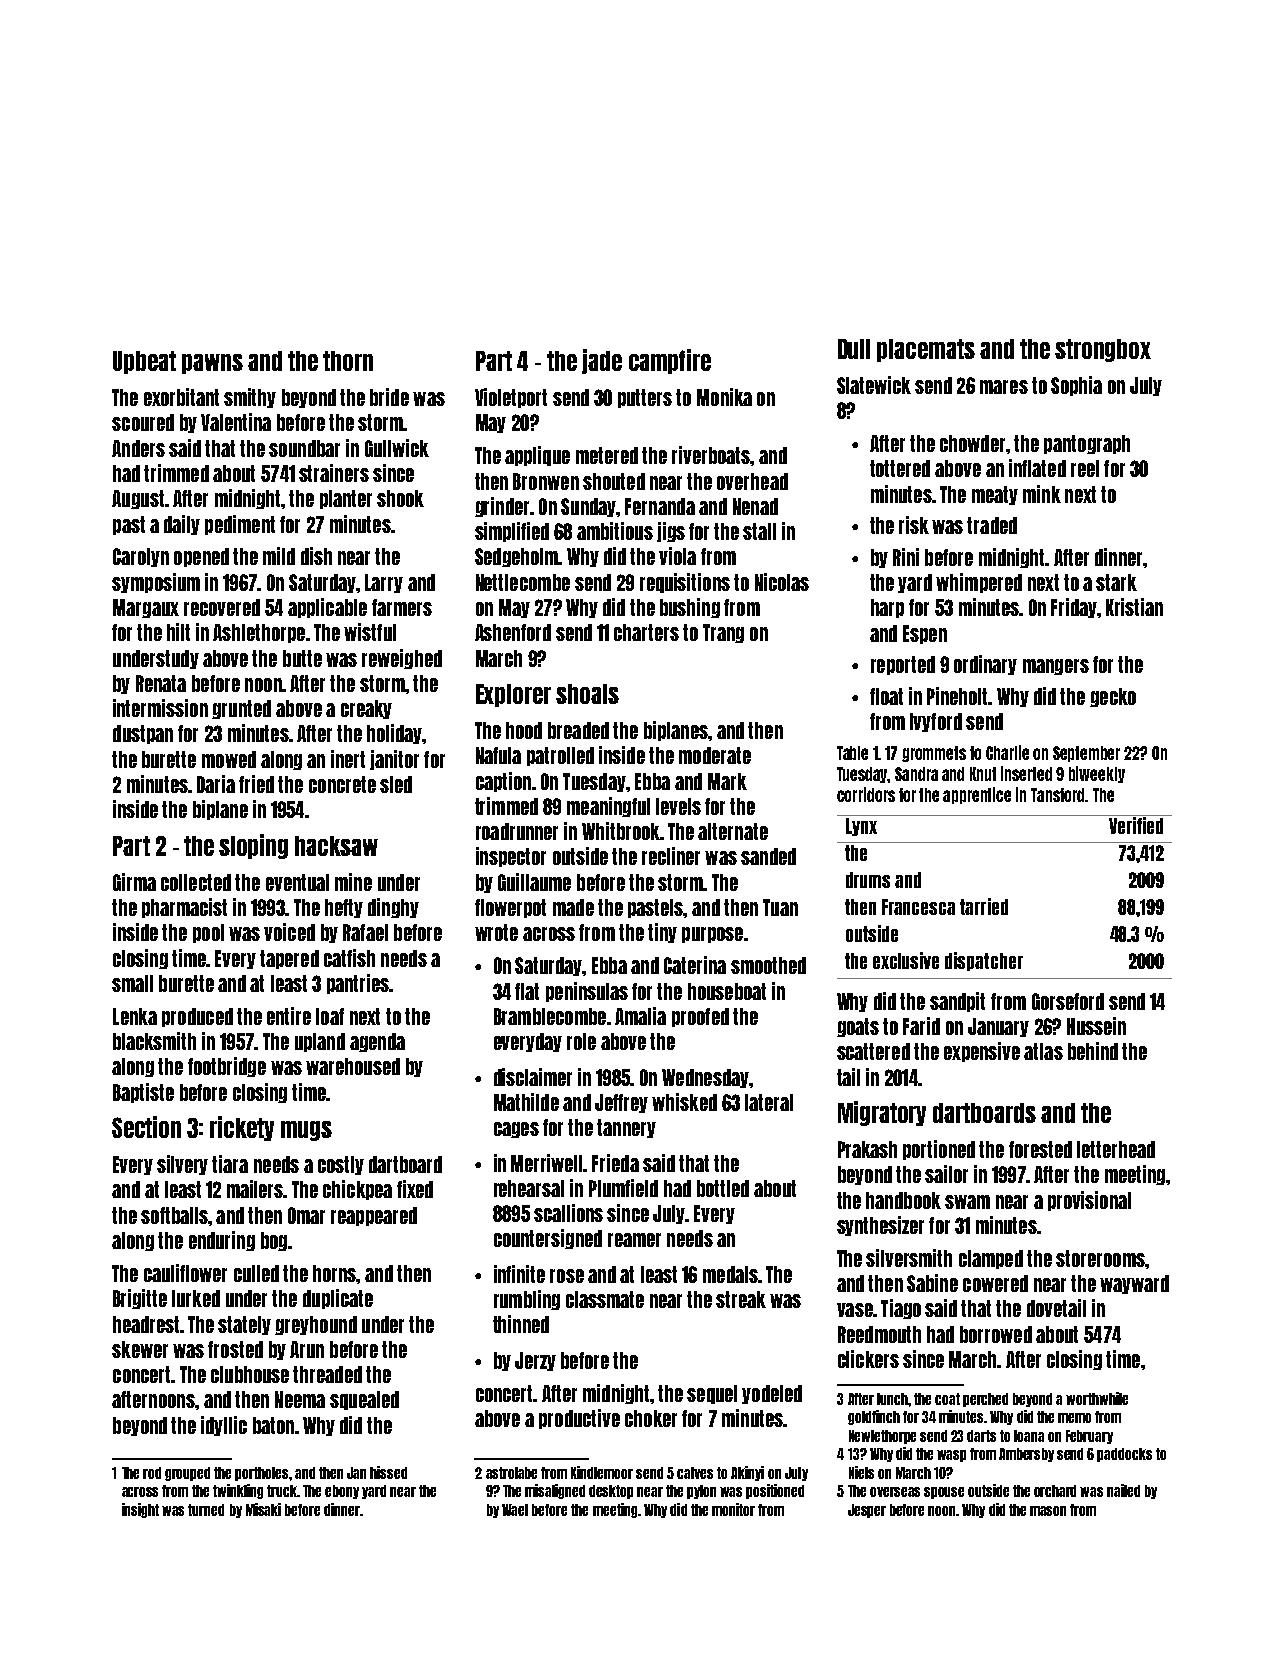 The image size is (1284, 1661). Describe the element at coordinates (515, 1510) in the page. I see `Wael` at that location.
